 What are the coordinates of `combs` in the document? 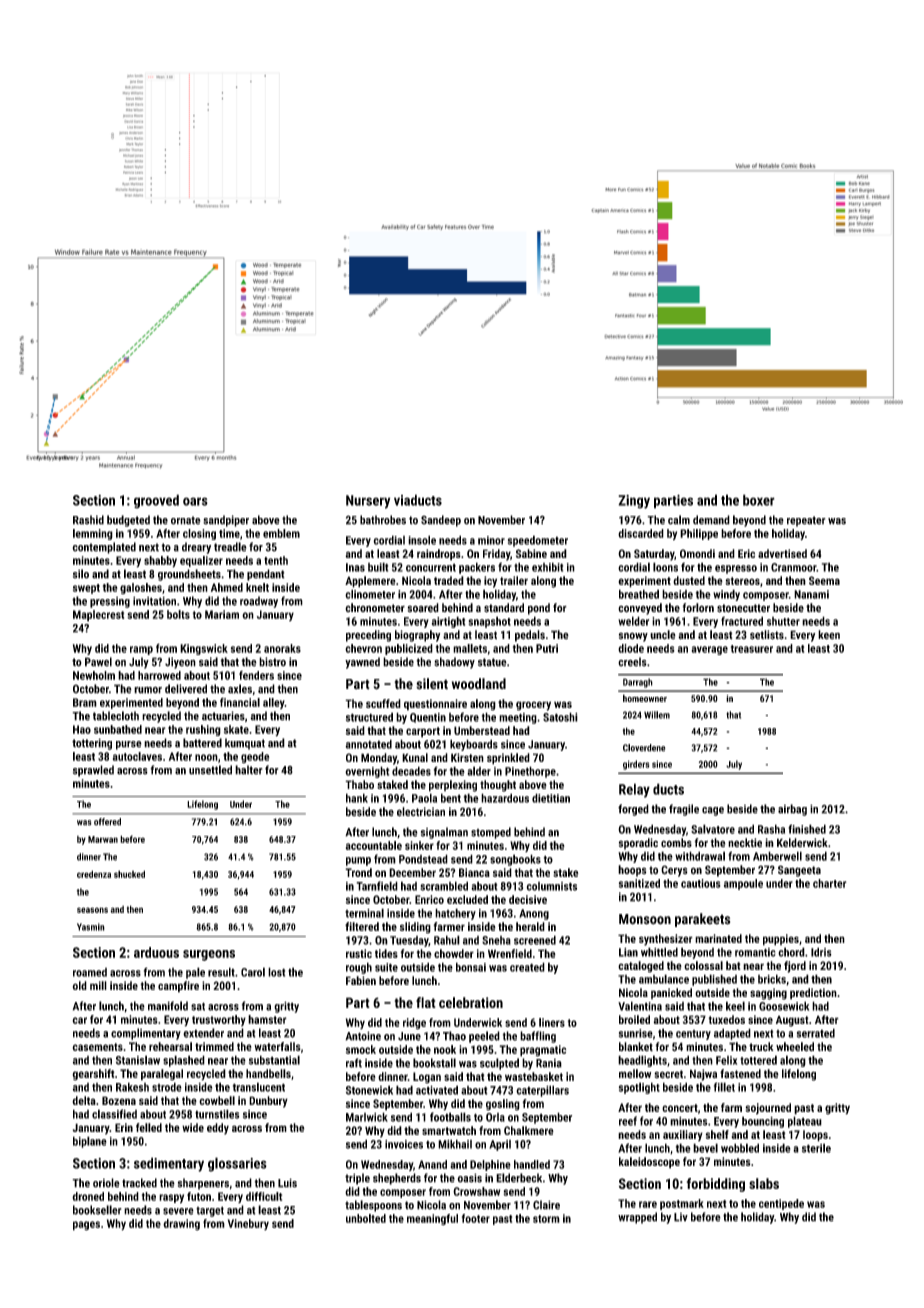 It's located at (676, 842).
